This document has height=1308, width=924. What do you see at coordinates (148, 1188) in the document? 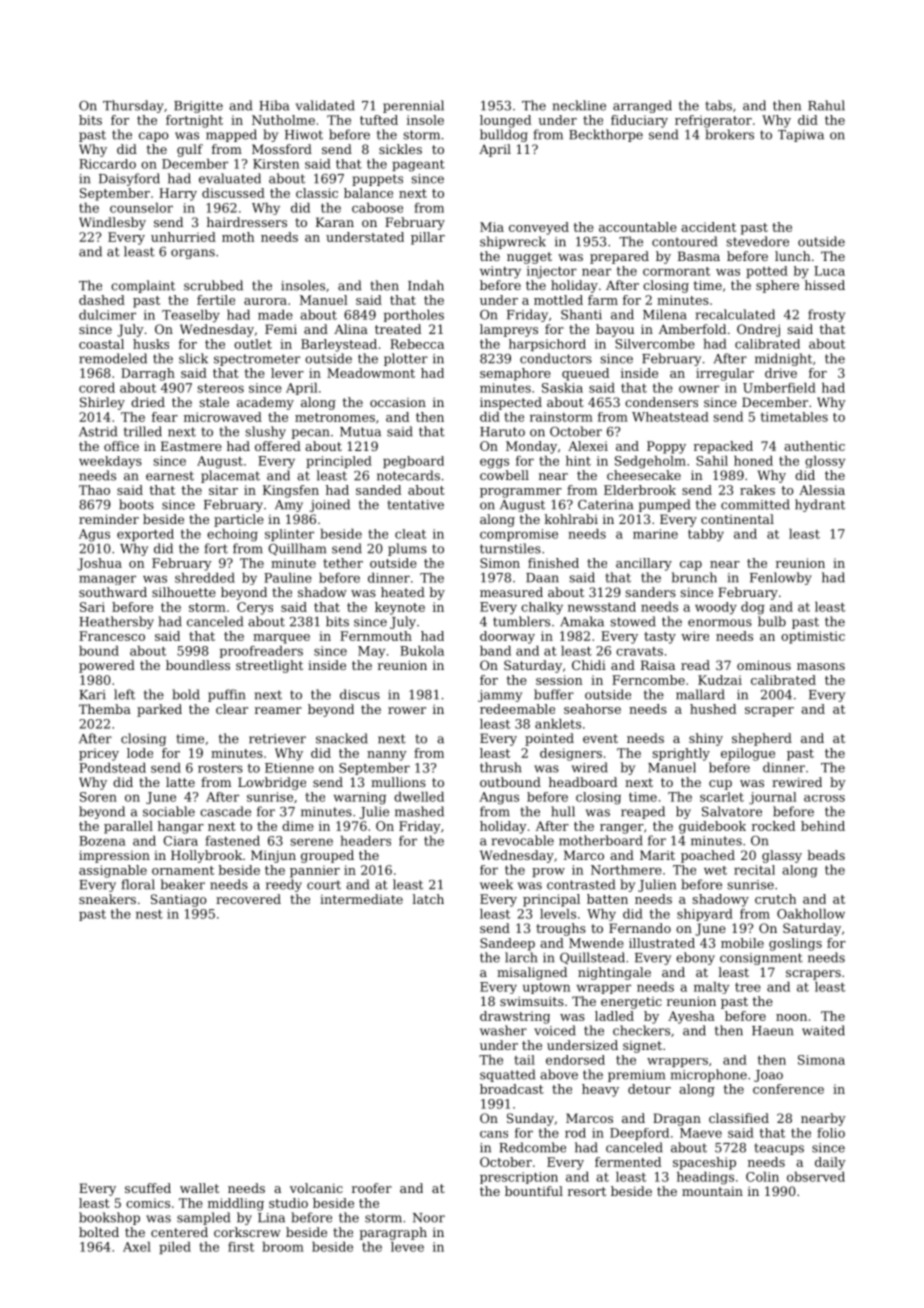
I see `scuffed` at bounding box center [148, 1188].
